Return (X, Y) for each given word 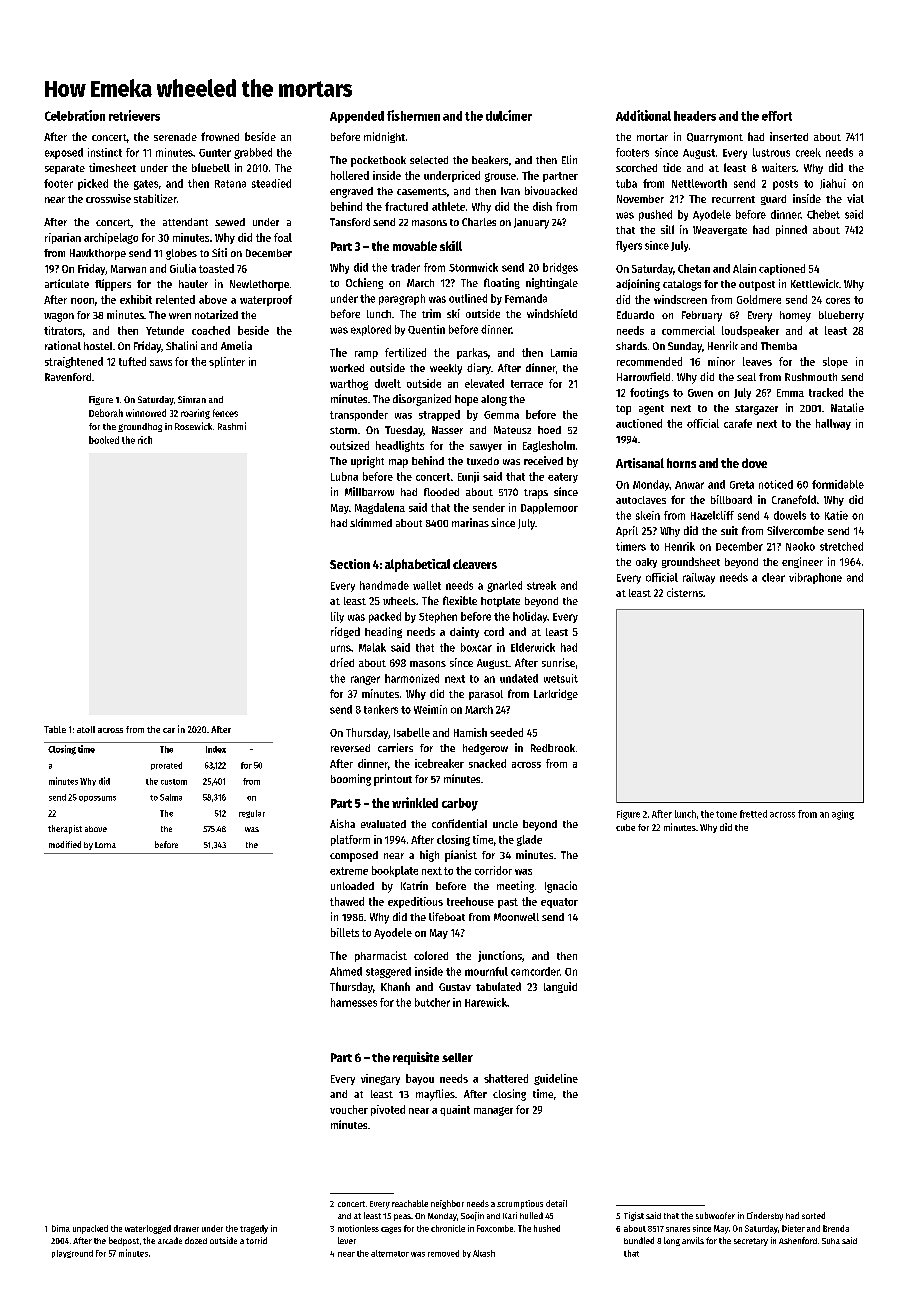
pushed (655, 215)
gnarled (504, 586)
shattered (506, 1078)
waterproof (266, 300)
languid (560, 987)
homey (795, 316)
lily (337, 617)
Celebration (75, 115)
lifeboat (447, 916)
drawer (186, 1228)
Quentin (426, 329)
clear (773, 577)
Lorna (105, 845)
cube (625, 827)
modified (65, 844)
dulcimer (509, 115)
